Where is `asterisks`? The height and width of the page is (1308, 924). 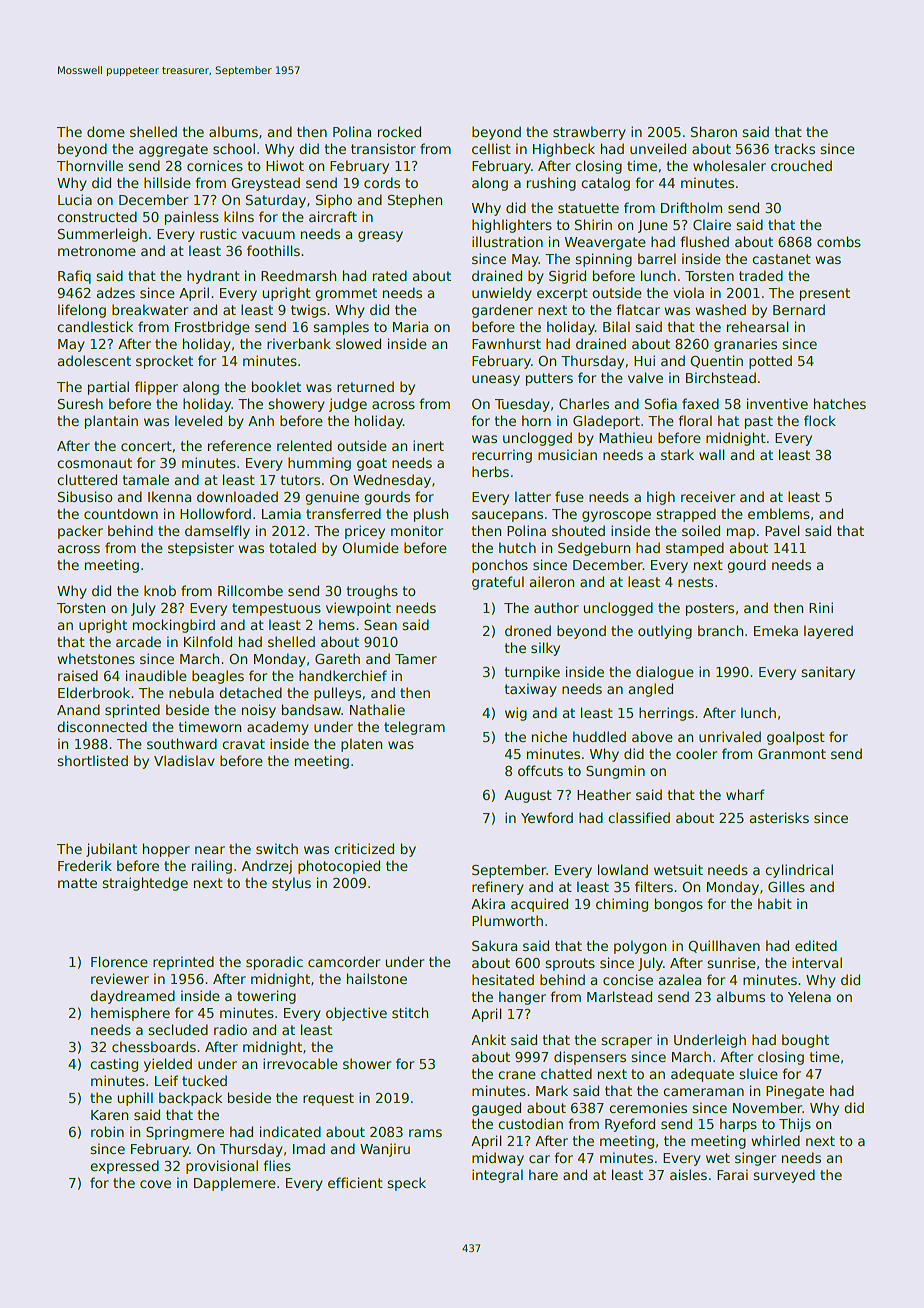
asterisks is located at coordinates (779, 817).
